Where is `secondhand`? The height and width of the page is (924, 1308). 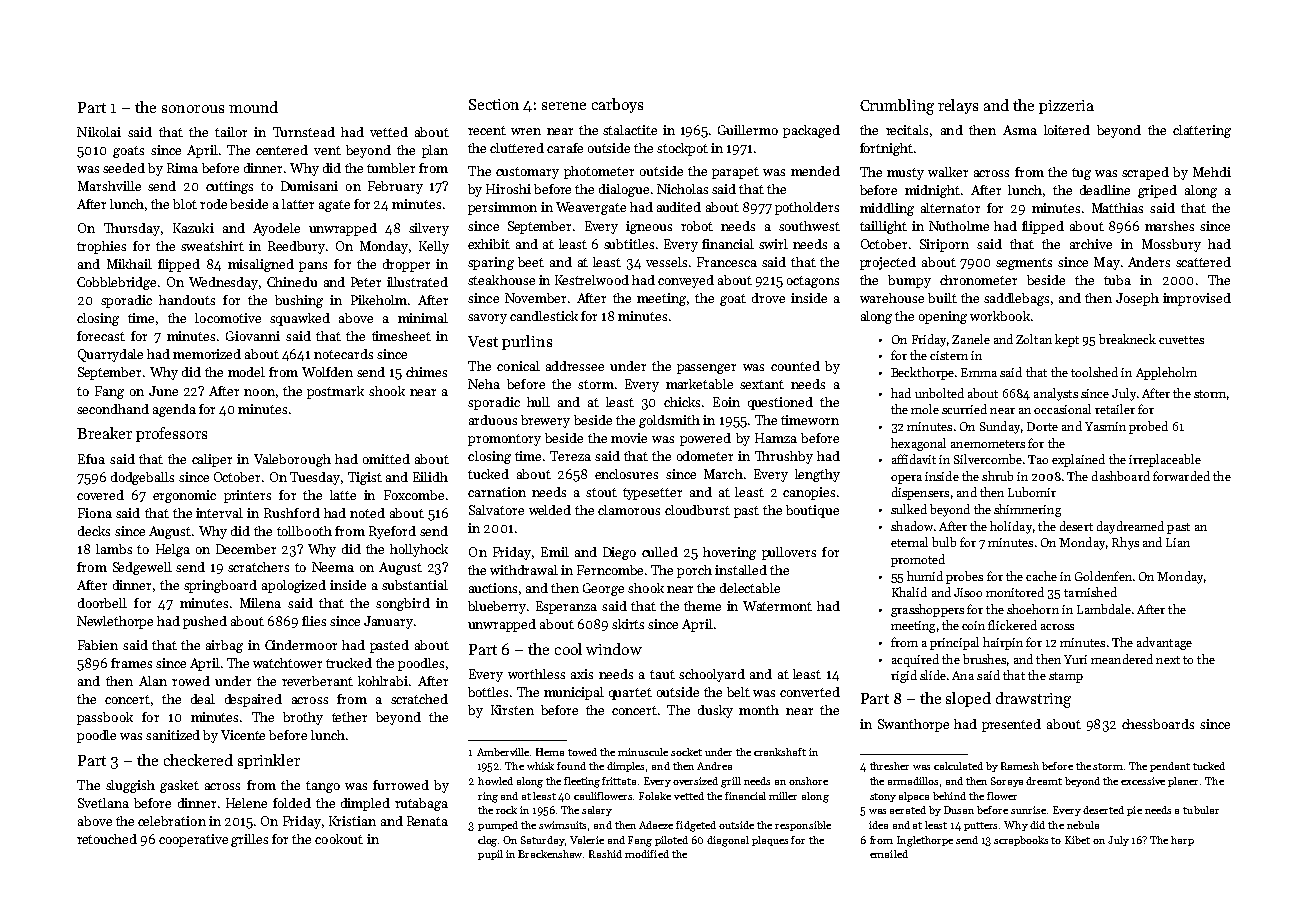 secondhand is located at coordinates (113, 409).
